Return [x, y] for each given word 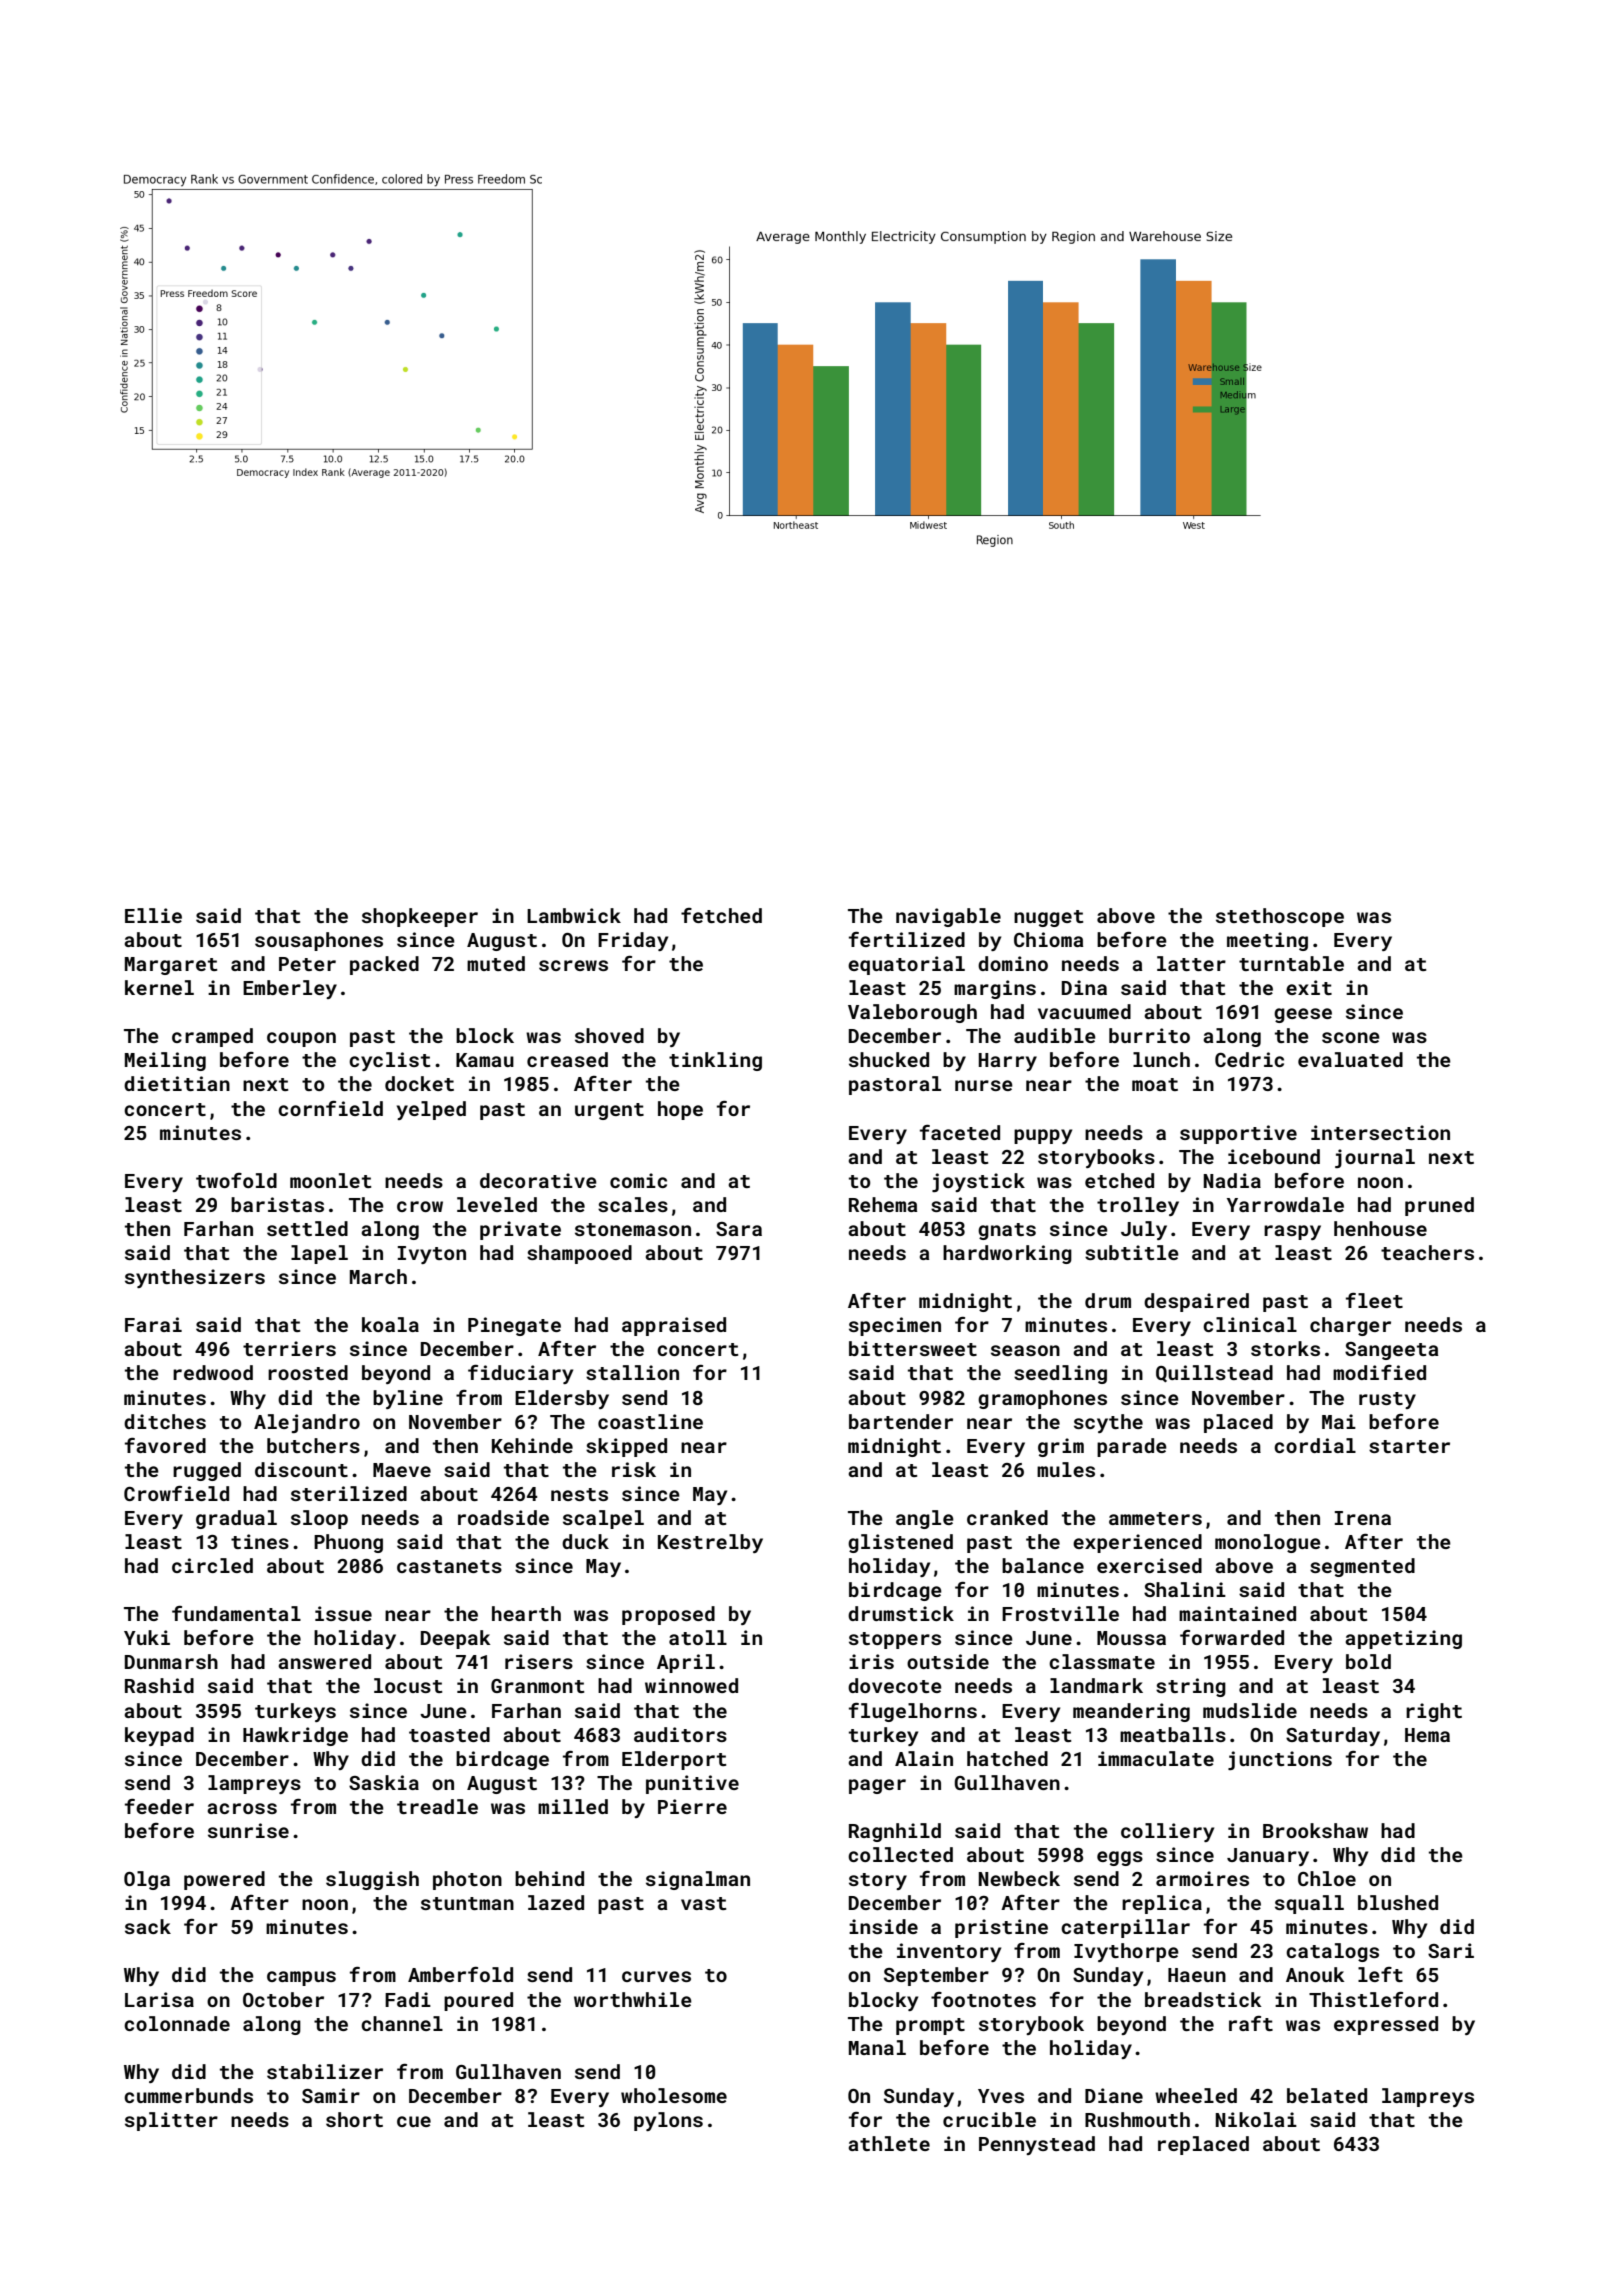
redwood [213, 1372]
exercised [1149, 1565]
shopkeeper [420, 917]
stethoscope [1280, 917]
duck [585, 1541]
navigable [948, 917]
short [354, 2119]
